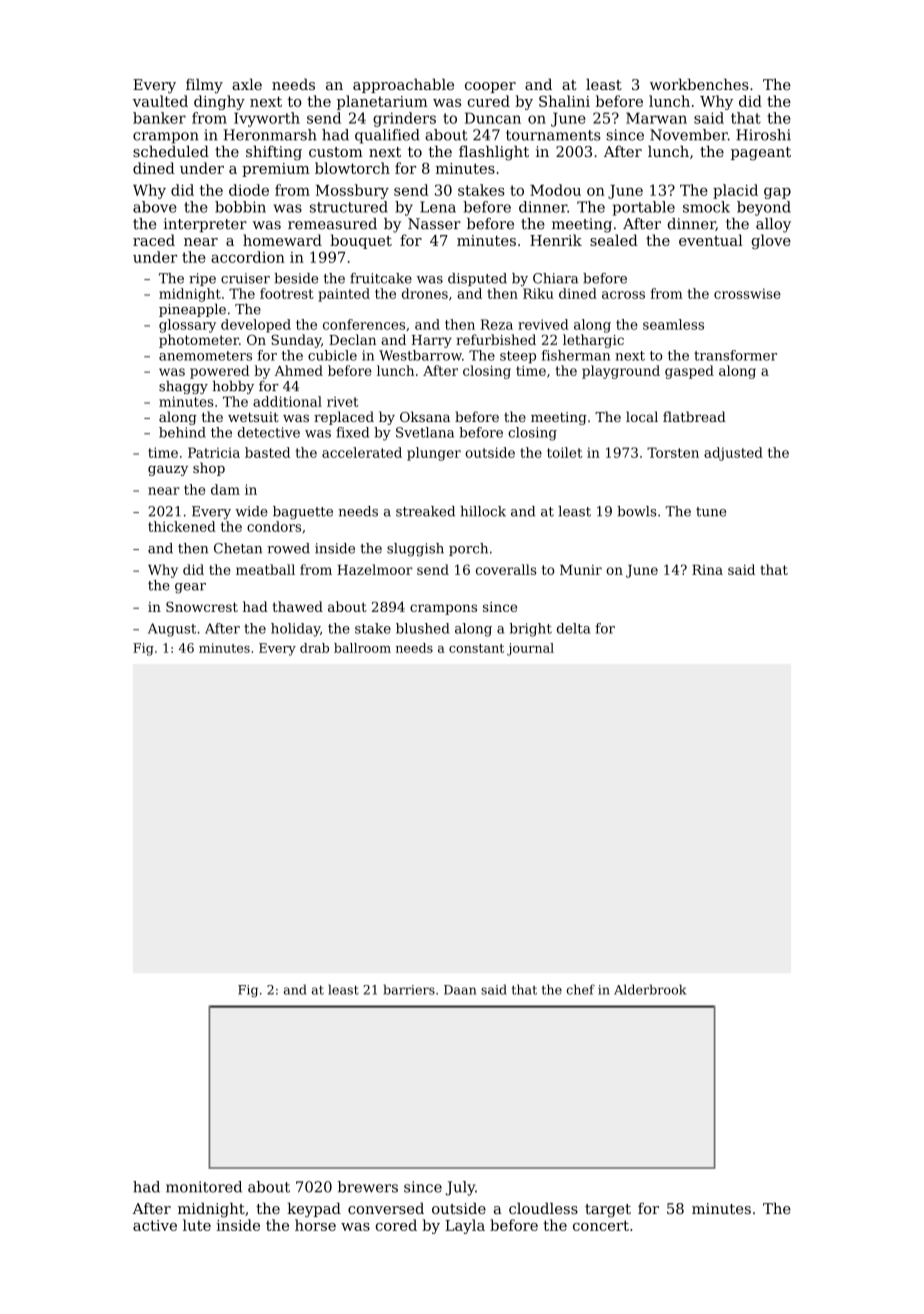 The width and height of the screenshot is (924, 1314). What do you see at coordinates (204, 1187) in the screenshot?
I see `monitored` at bounding box center [204, 1187].
